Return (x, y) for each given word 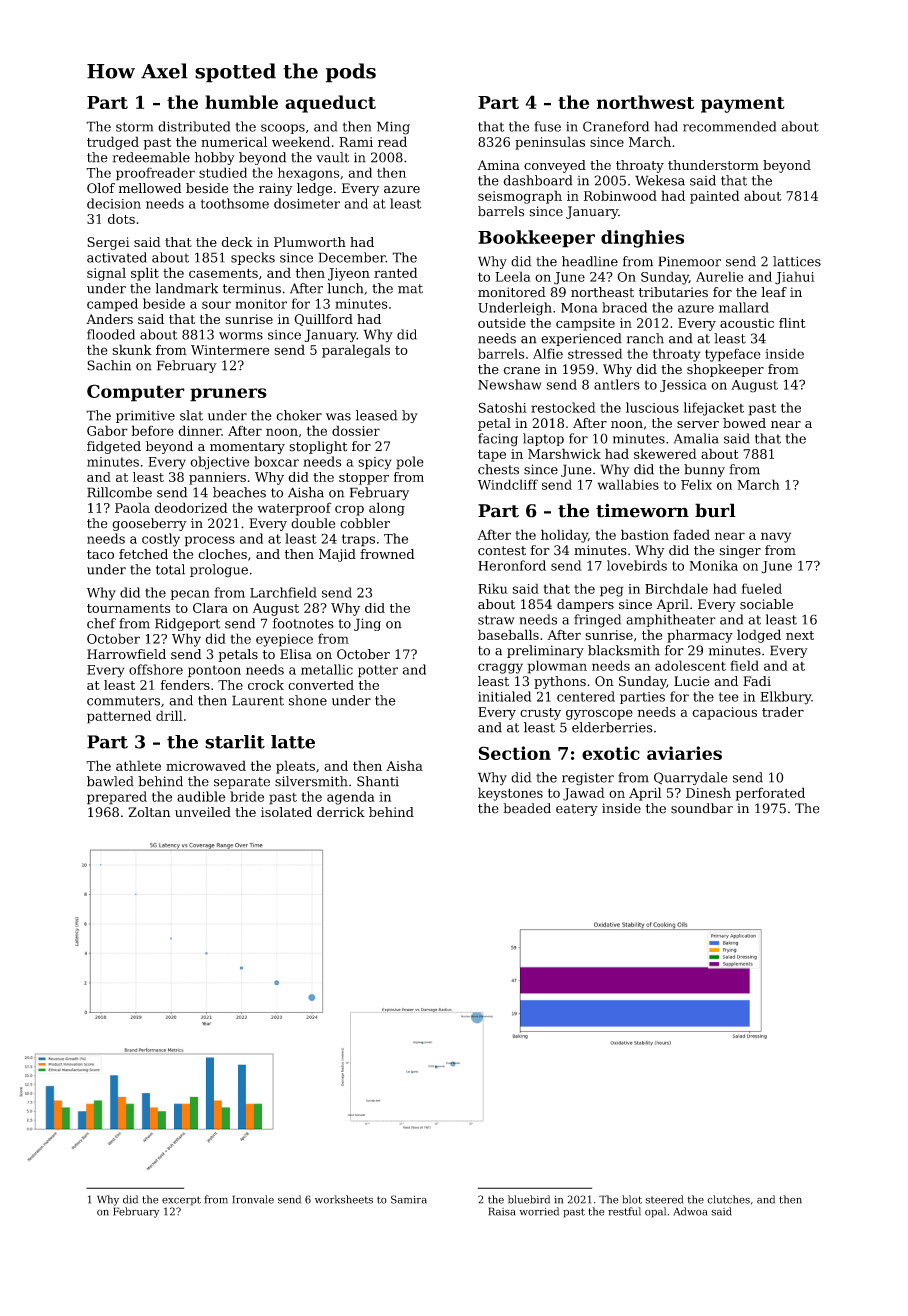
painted (714, 197)
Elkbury (785, 698)
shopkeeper (725, 370)
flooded (111, 334)
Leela (513, 276)
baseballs (508, 634)
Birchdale (676, 588)
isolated (286, 812)
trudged (113, 143)
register (588, 779)
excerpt (181, 1201)
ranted (395, 272)
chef (101, 623)
